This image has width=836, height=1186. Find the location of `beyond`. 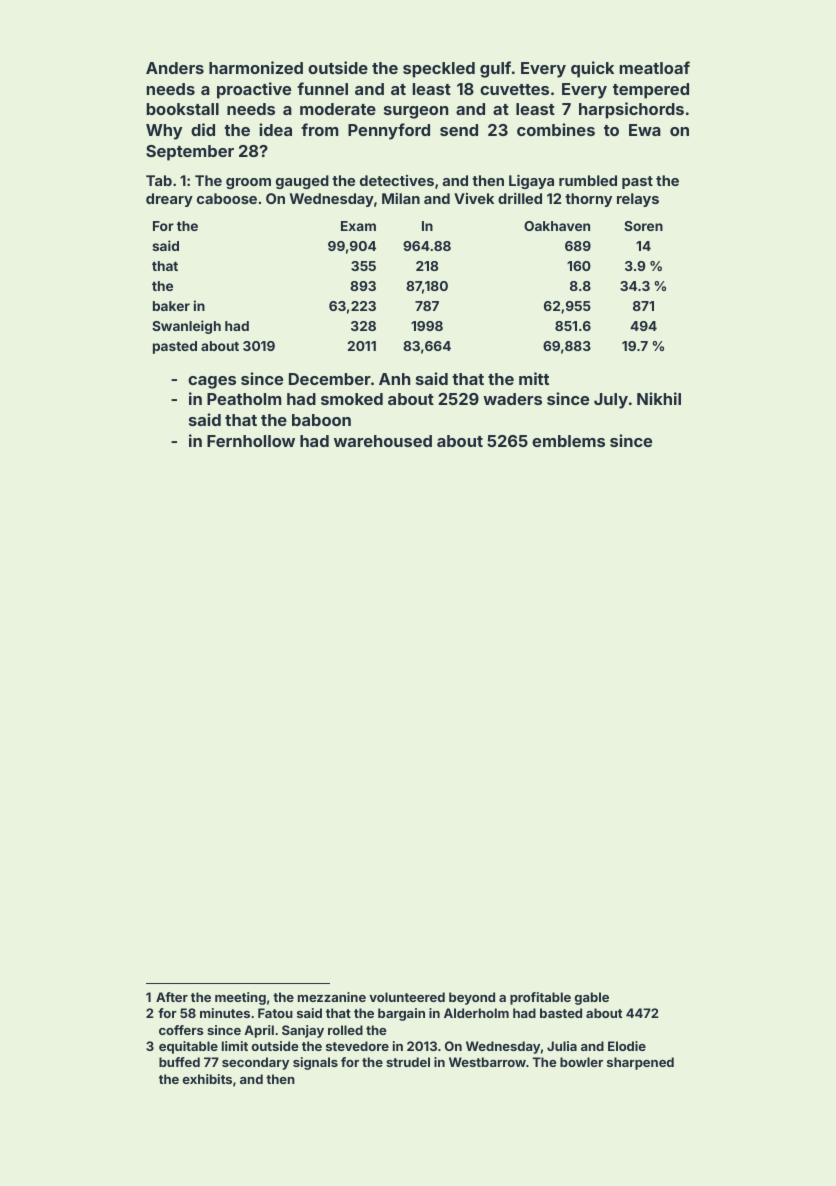

beyond is located at coordinates (472, 998).
